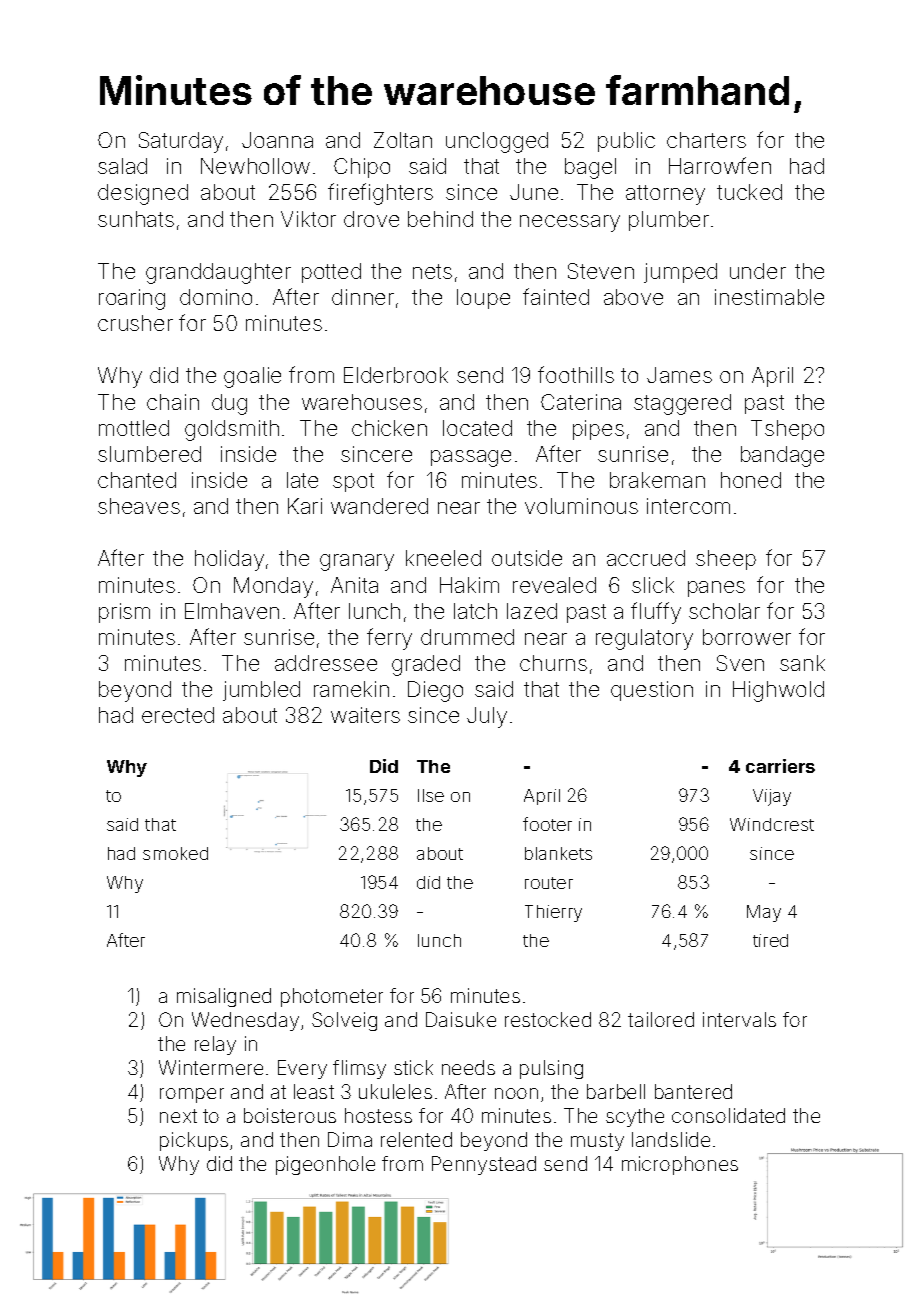  I want to click on tailored, so click(661, 1019).
